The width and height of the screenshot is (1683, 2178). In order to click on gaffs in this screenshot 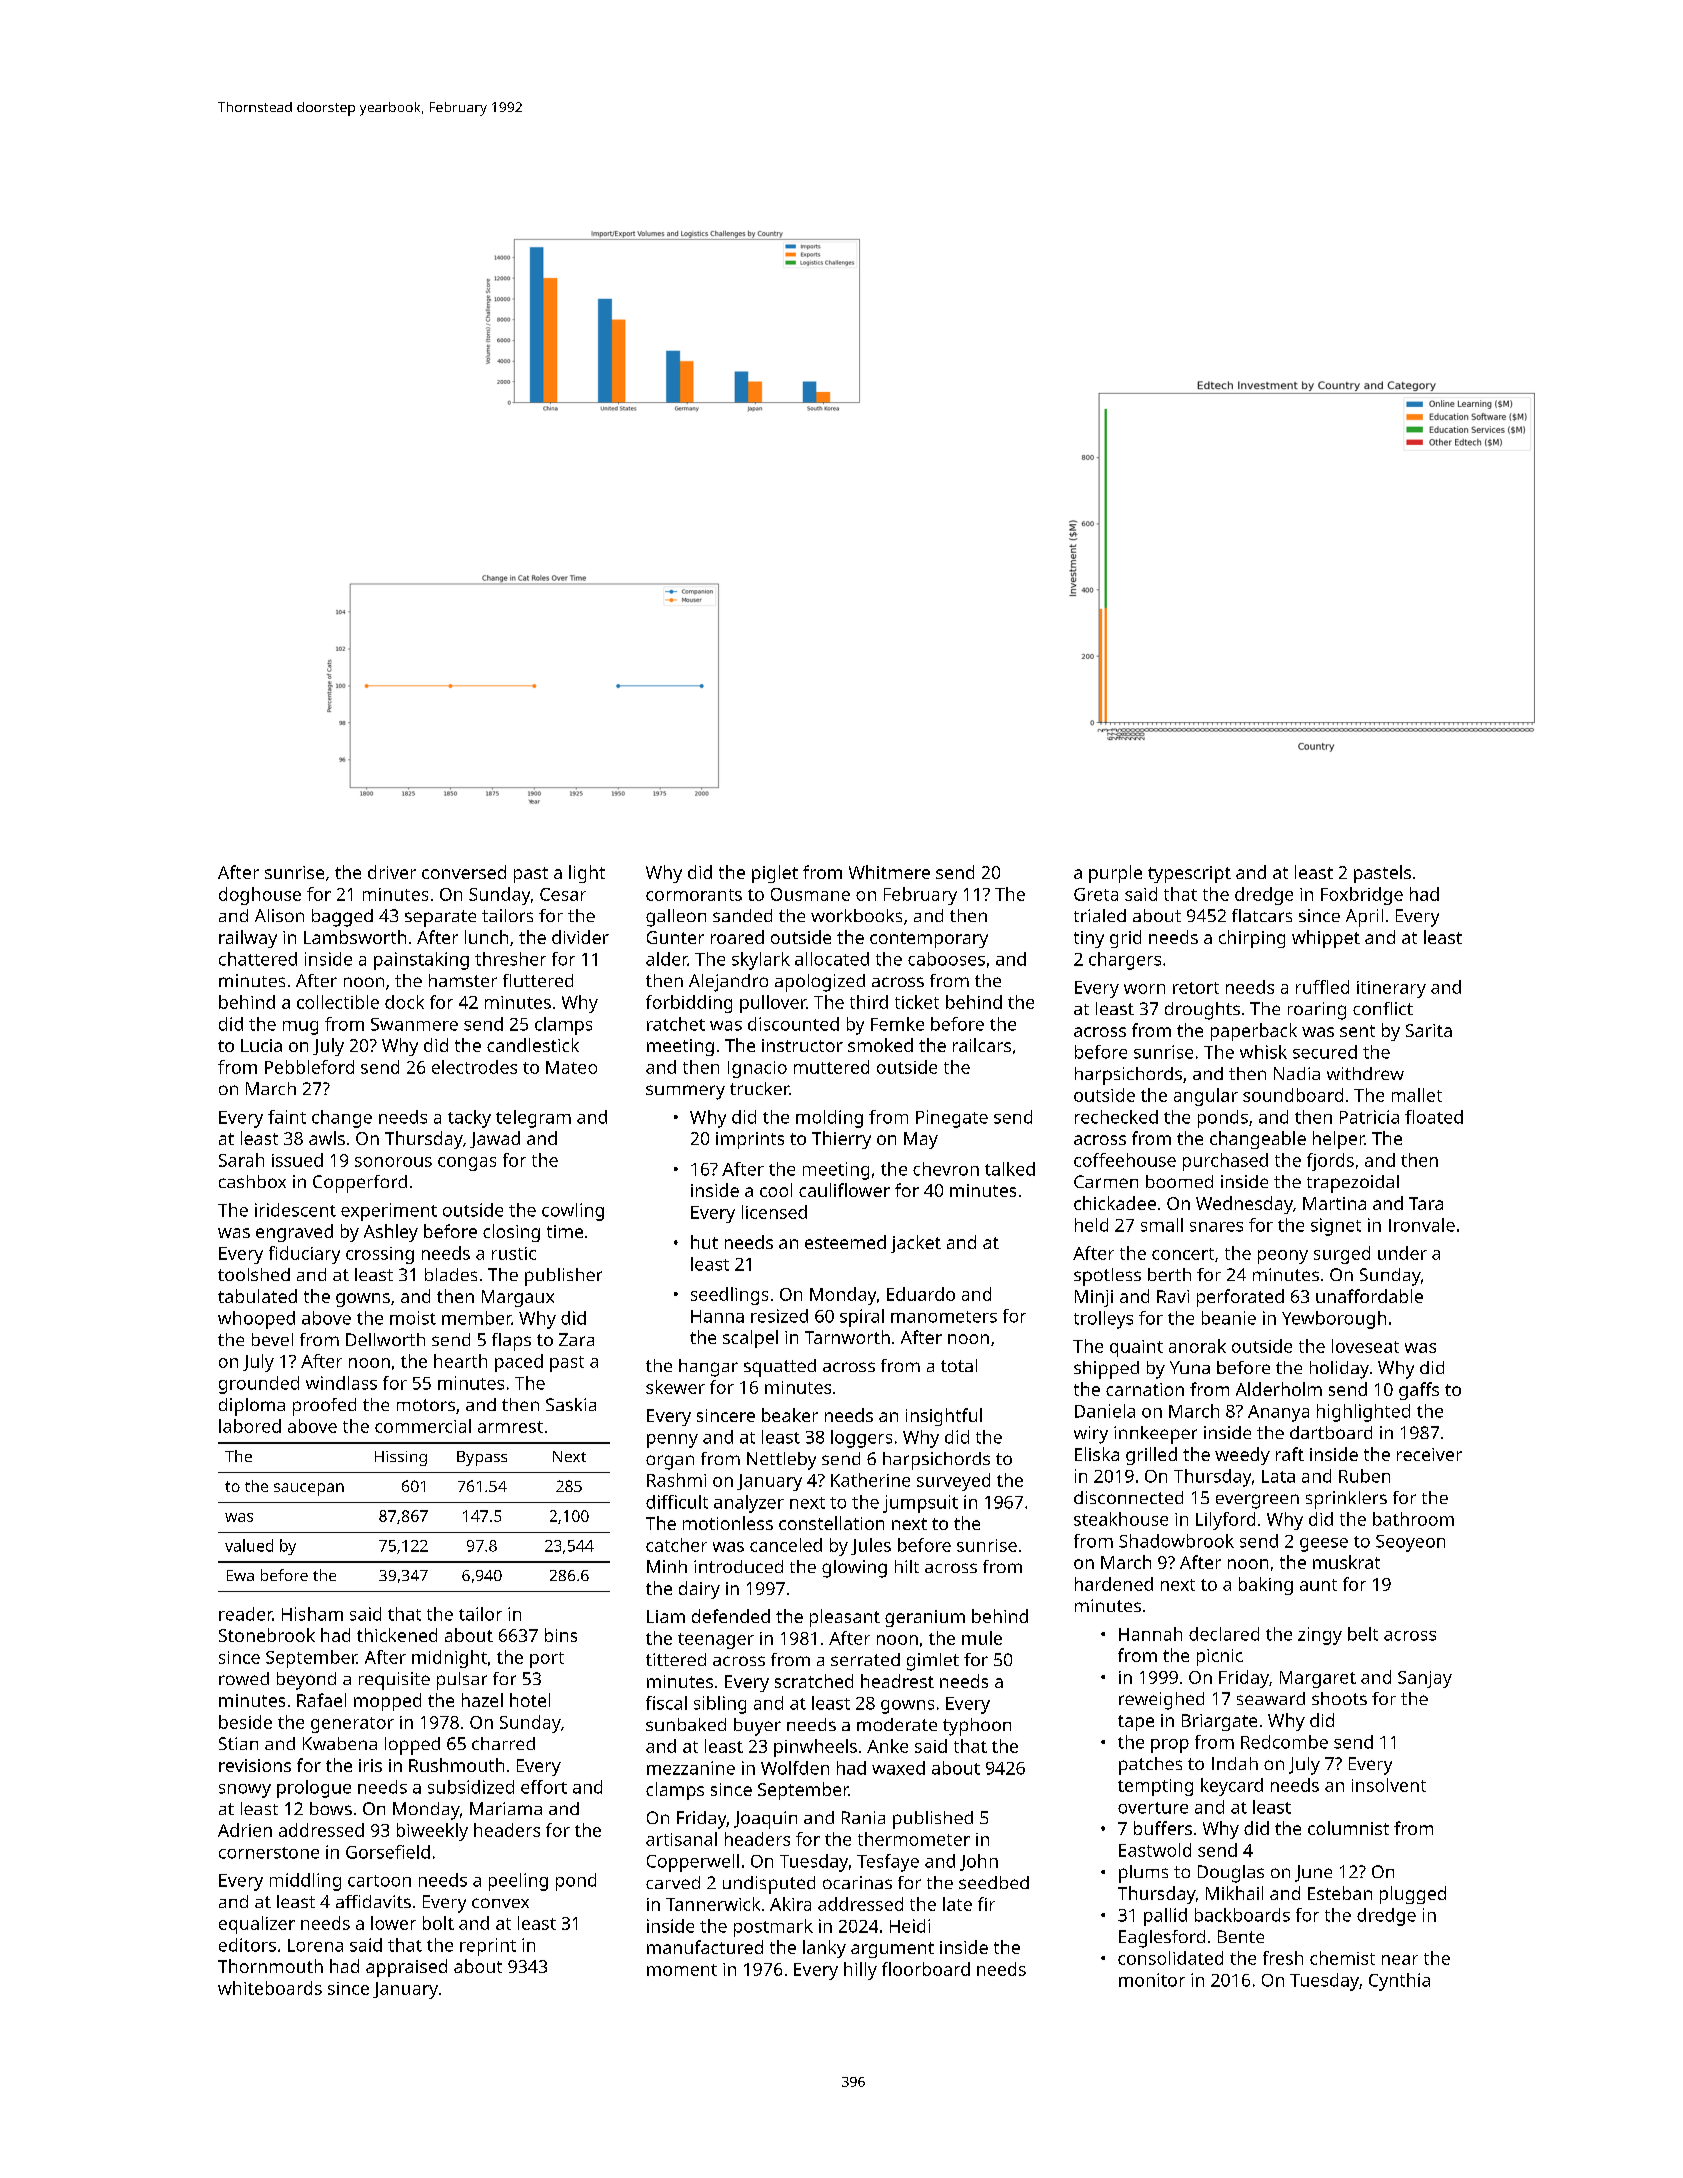, I will do `click(1419, 1391)`.
